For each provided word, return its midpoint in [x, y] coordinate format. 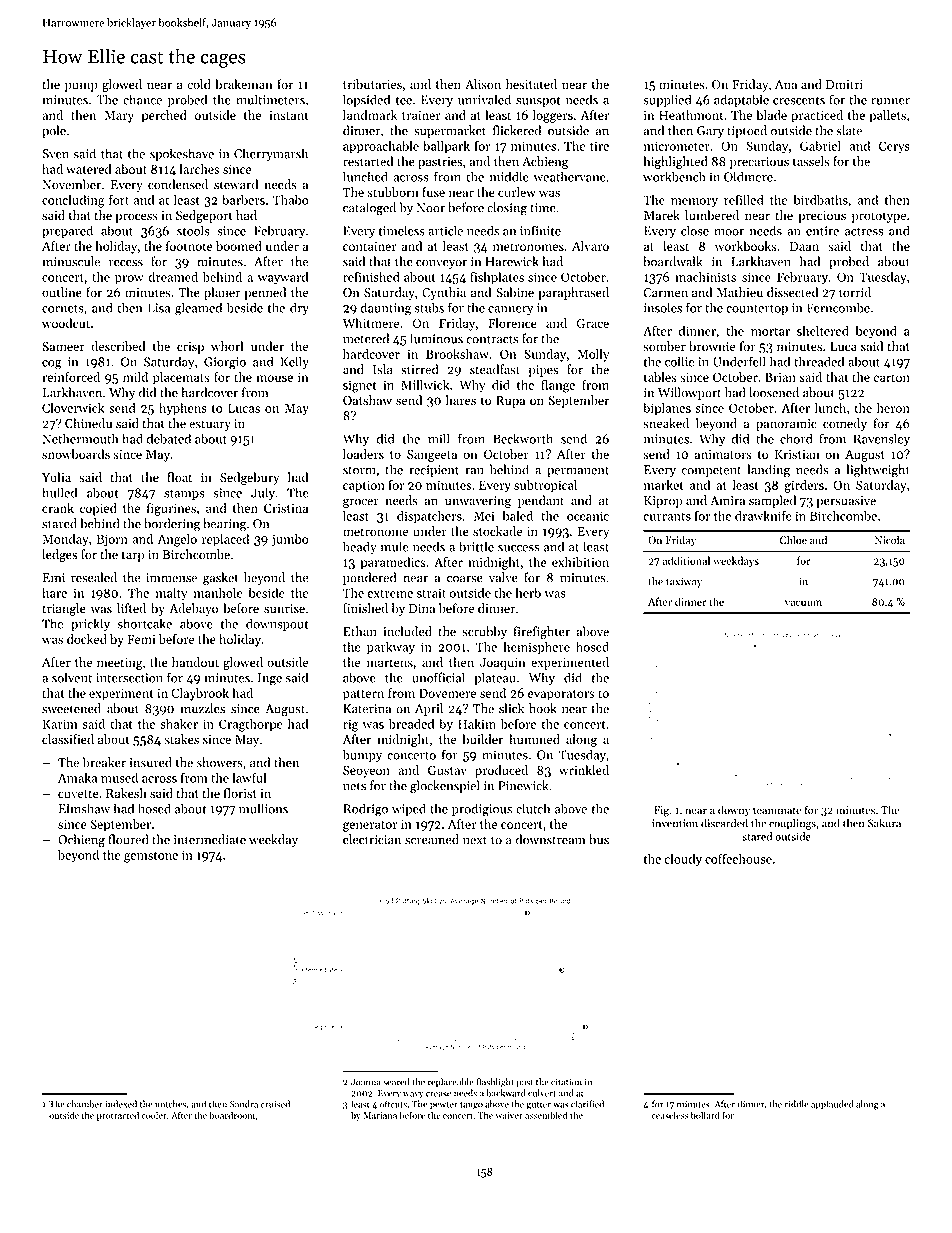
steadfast [495, 369]
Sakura [884, 823]
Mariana [380, 1115]
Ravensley [881, 440]
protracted [118, 1116]
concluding [73, 201]
